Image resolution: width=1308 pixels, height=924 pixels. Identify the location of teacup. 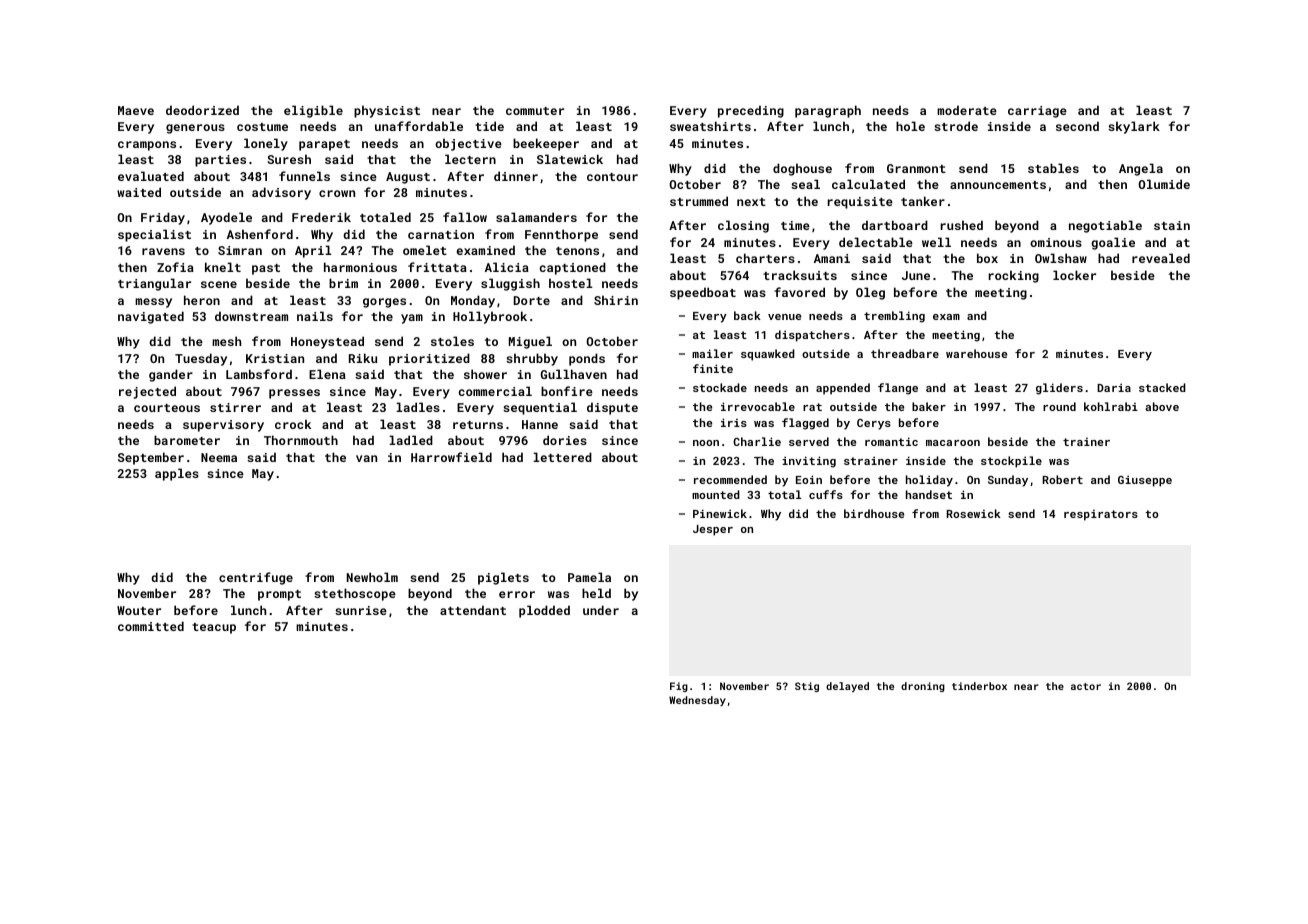
(214, 628).
